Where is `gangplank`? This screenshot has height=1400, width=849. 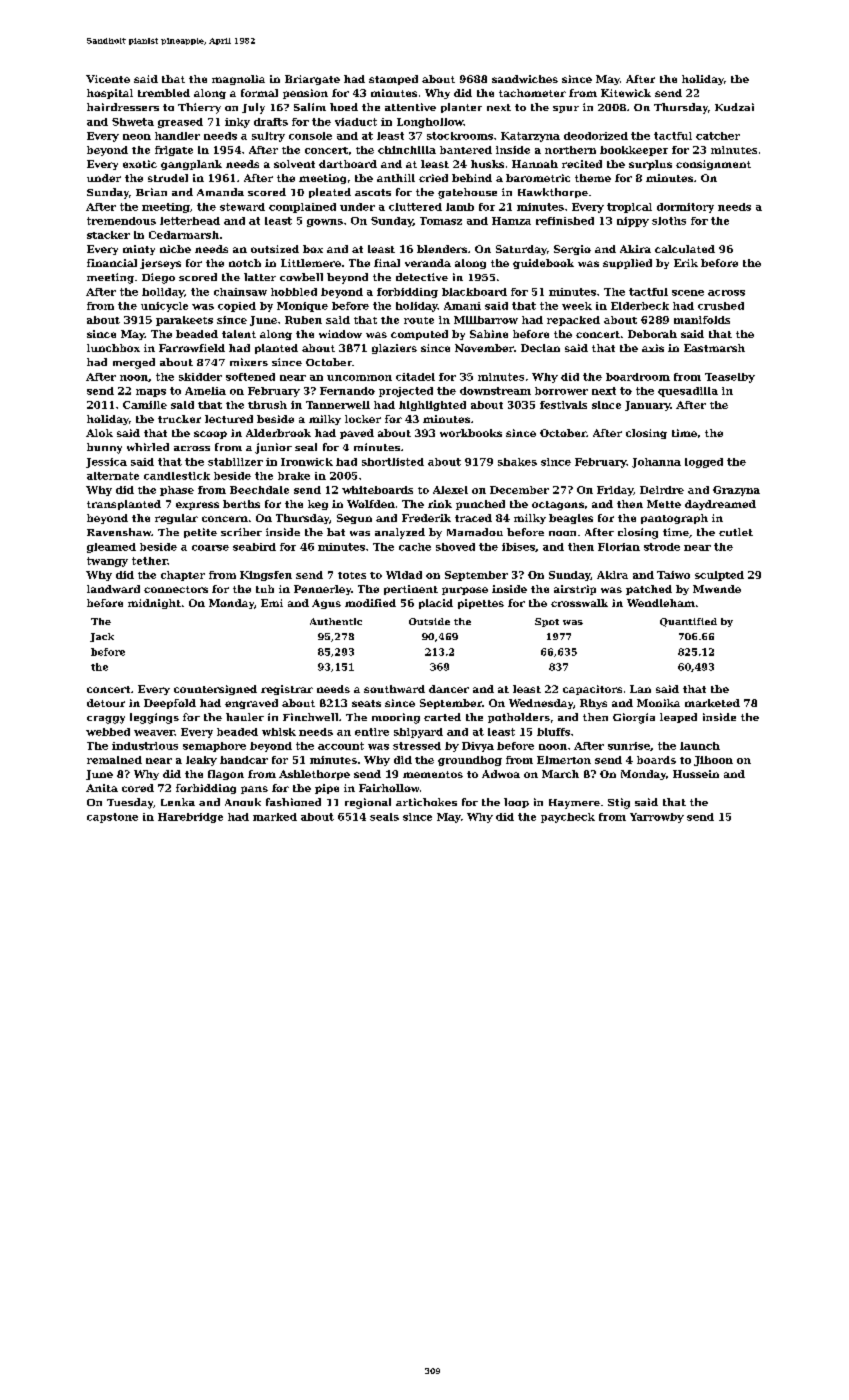
gangplank is located at coordinates (191, 165).
